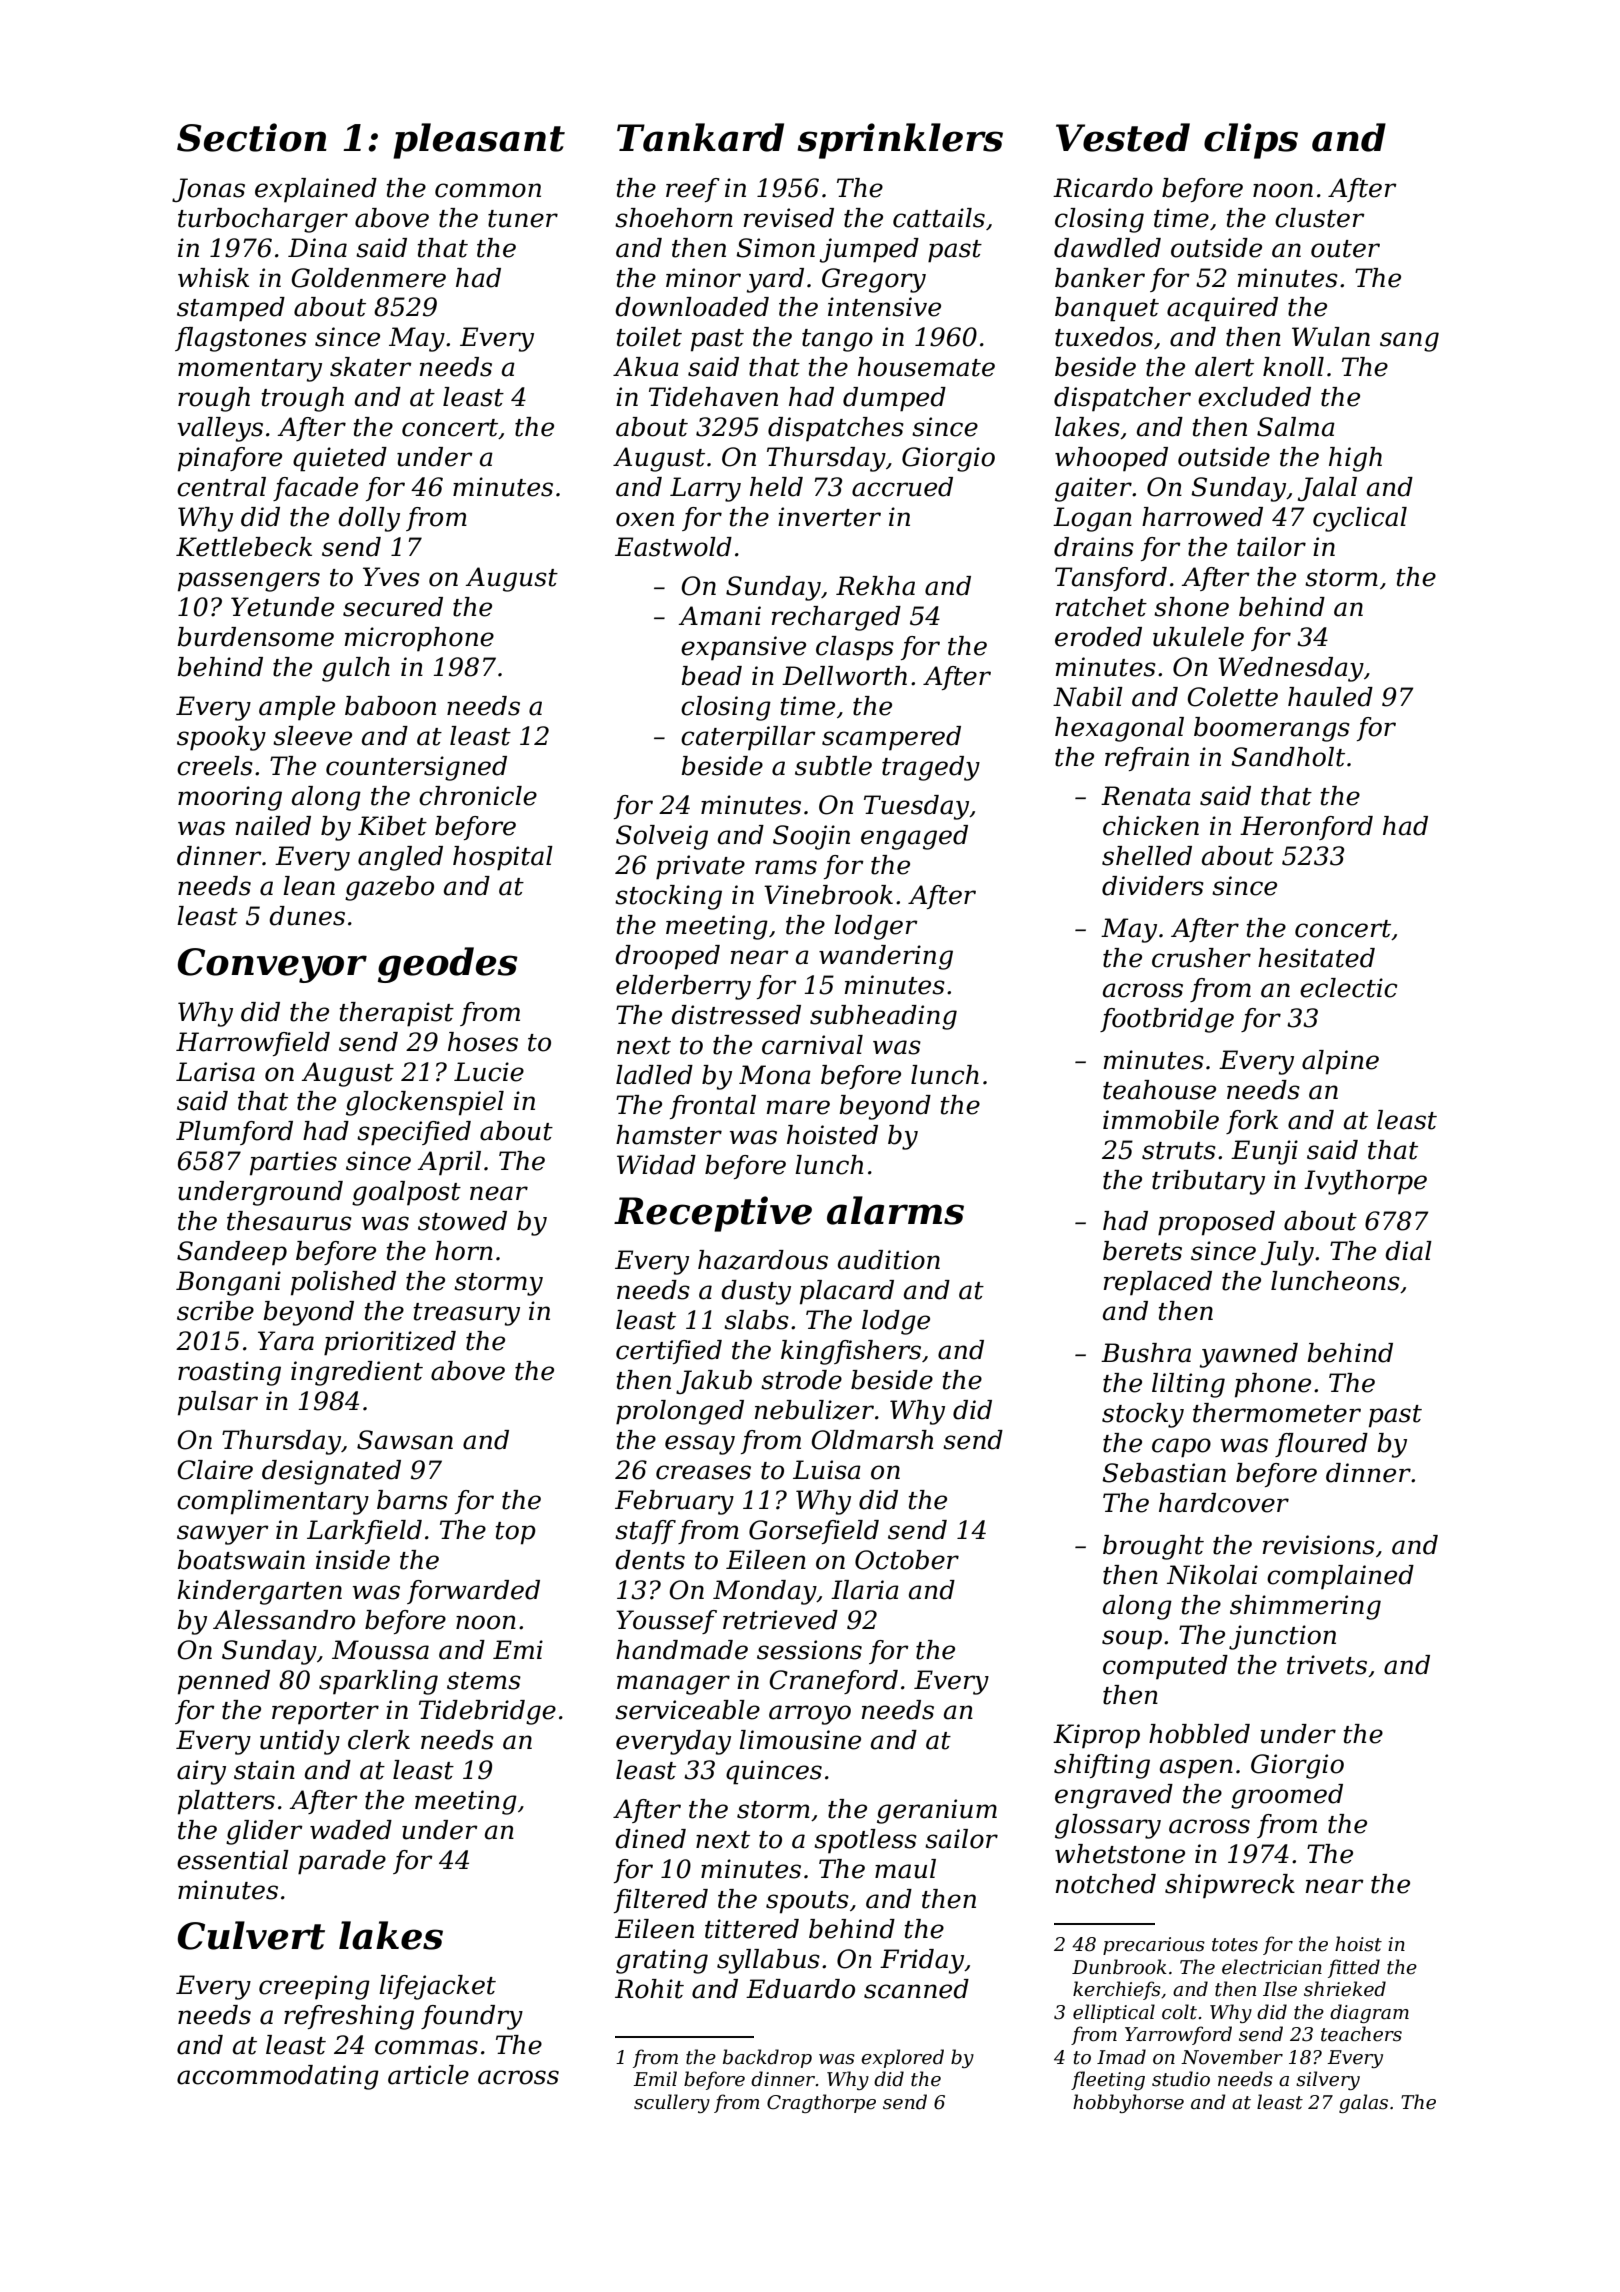 The image size is (1620, 2292). What do you see at coordinates (215, 1072) in the screenshot?
I see `Larisa` at bounding box center [215, 1072].
